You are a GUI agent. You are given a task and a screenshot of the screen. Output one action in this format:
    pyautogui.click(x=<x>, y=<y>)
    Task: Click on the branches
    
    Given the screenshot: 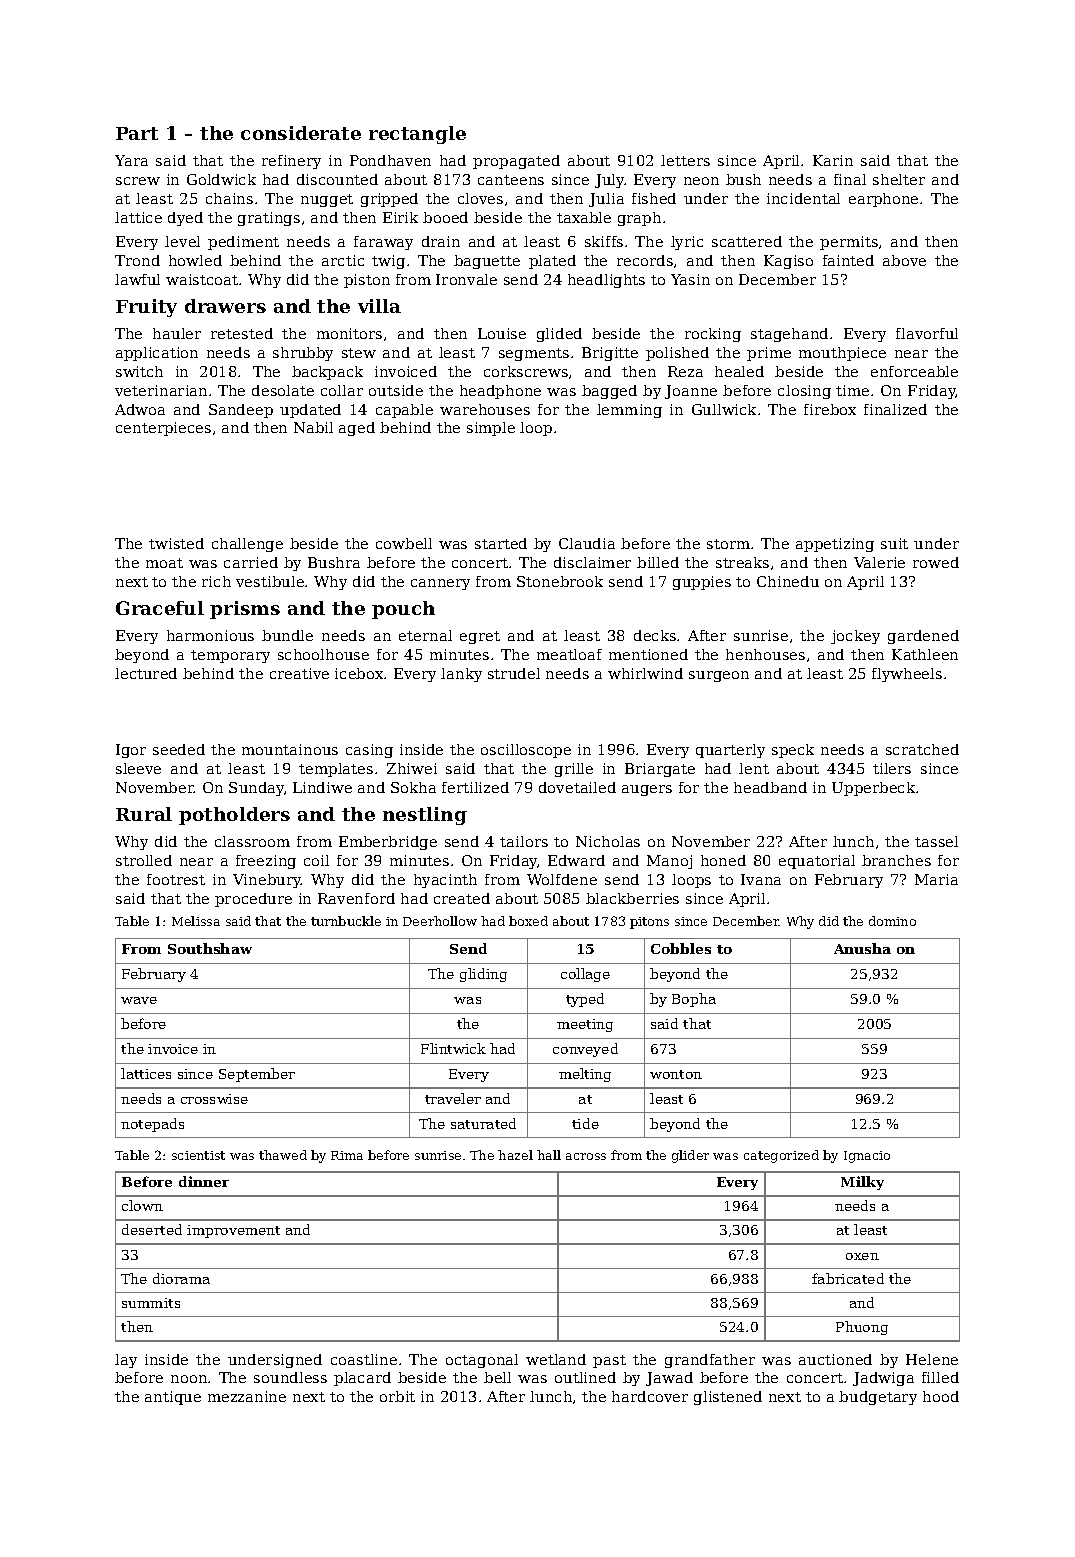 What is the action you would take?
    pyautogui.click(x=896, y=860)
